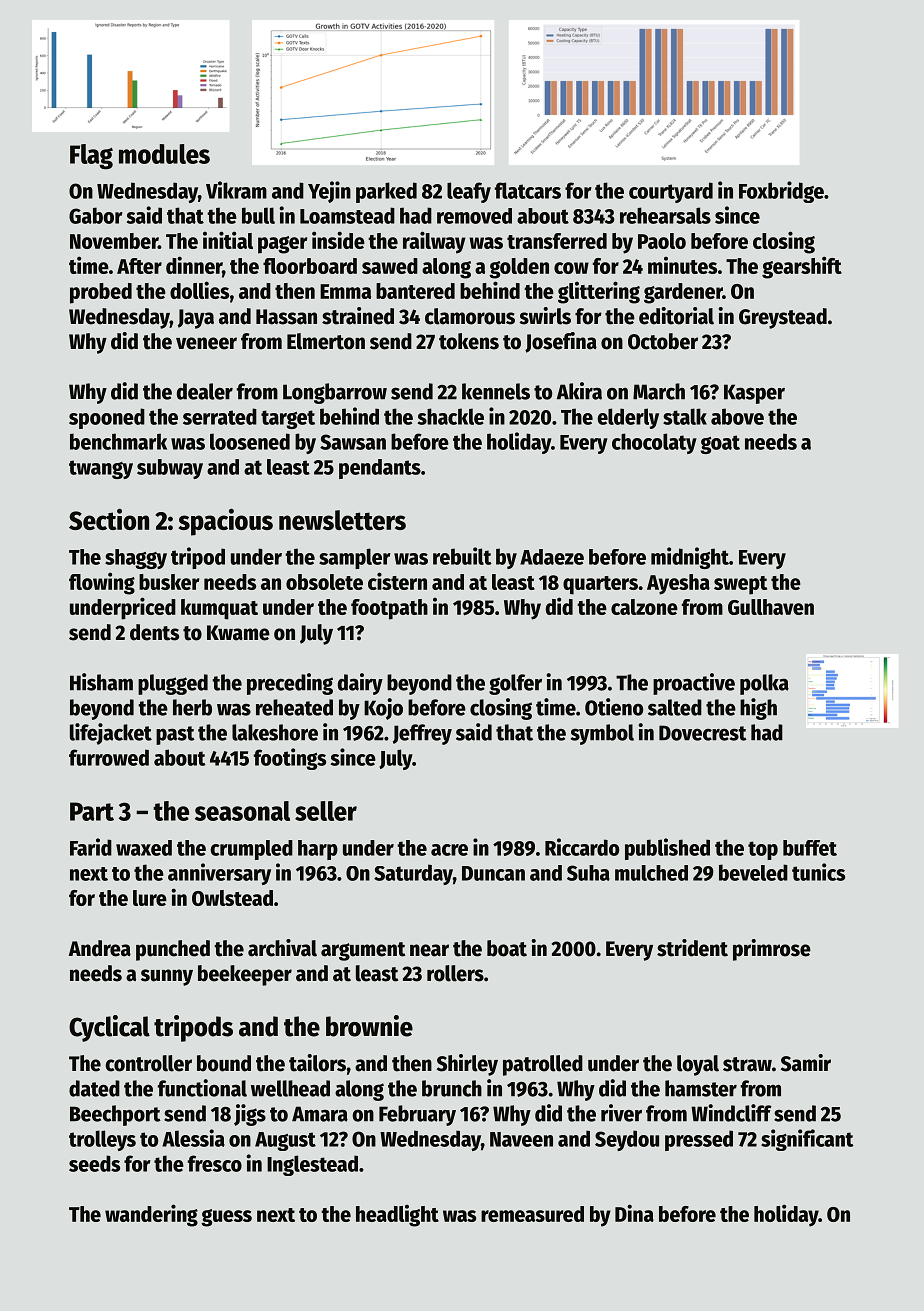 Image resolution: width=924 pixels, height=1311 pixels. Describe the element at coordinates (151, 1215) in the image. I see `wandering` at that location.
